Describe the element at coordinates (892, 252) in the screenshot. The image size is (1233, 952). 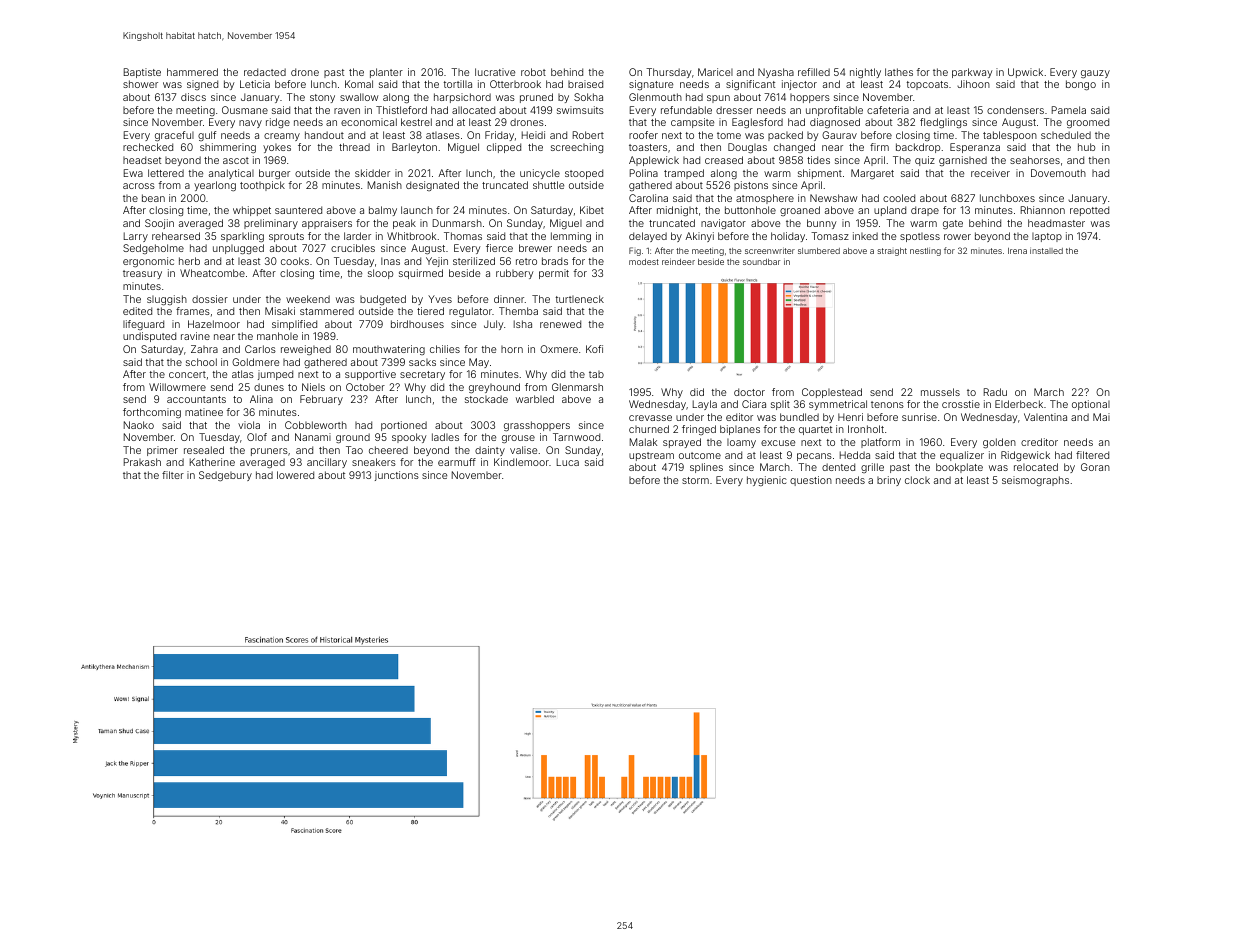
I see `straight` at that location.
